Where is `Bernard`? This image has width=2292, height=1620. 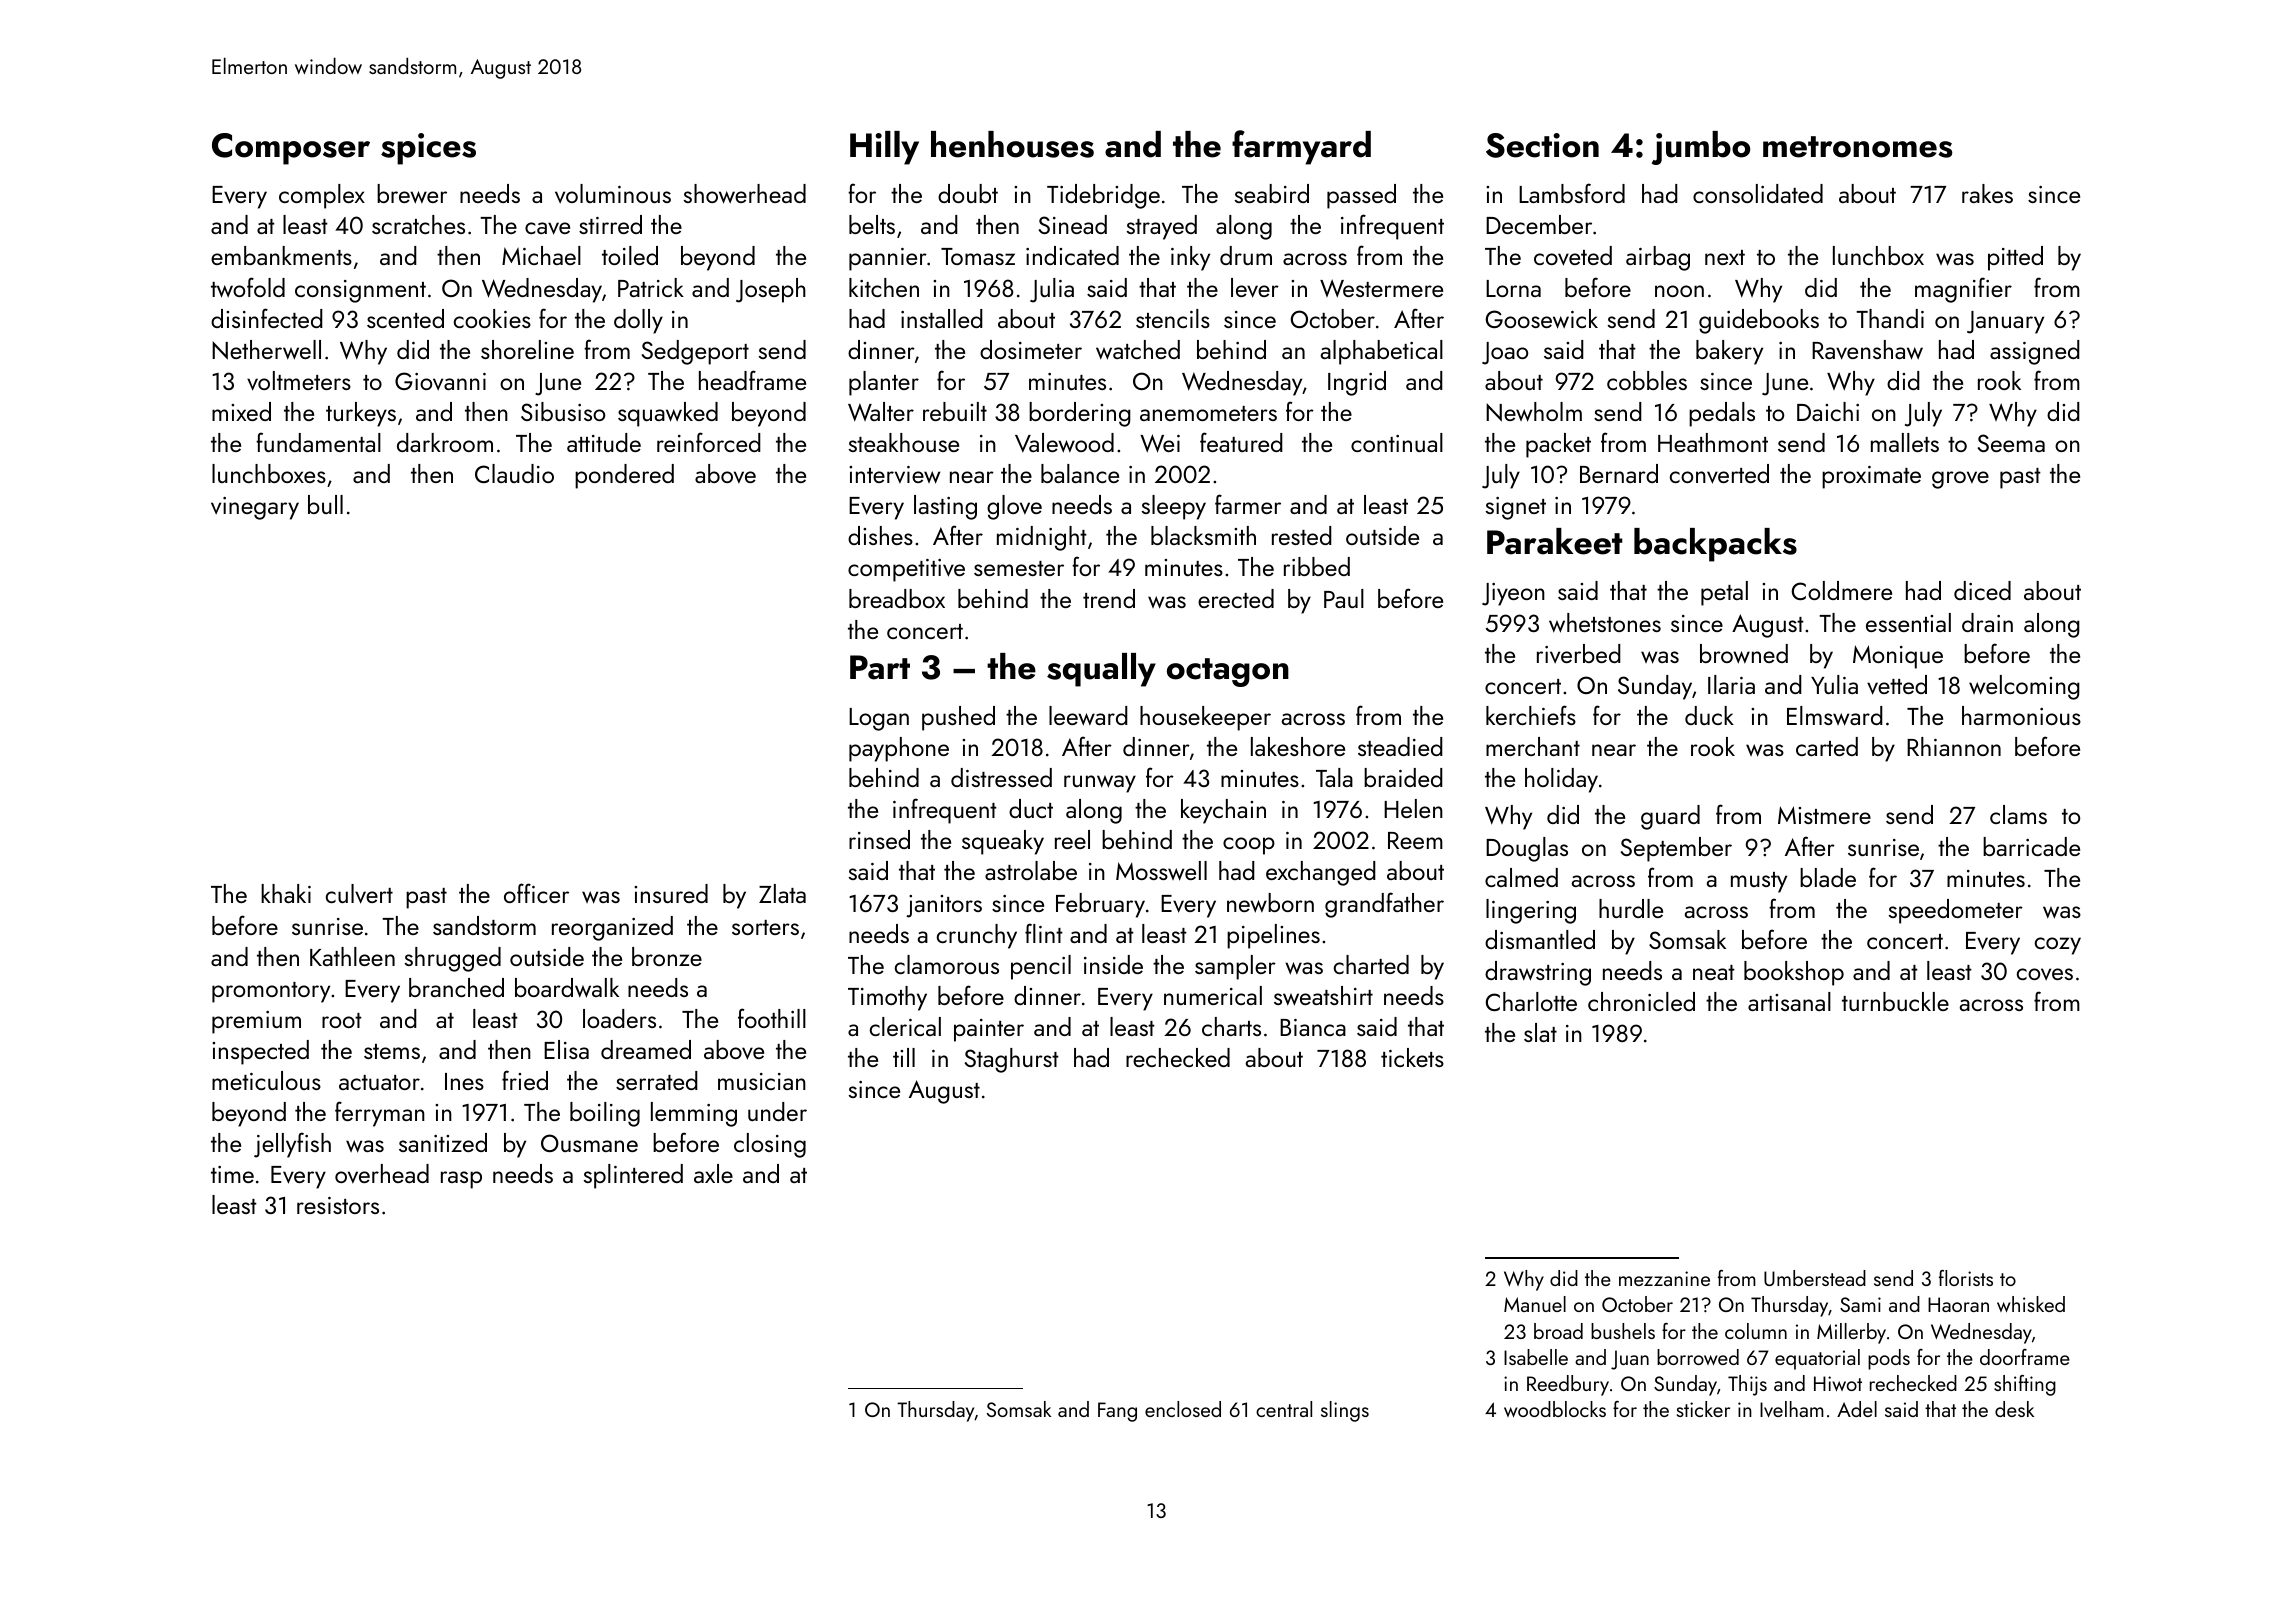
Bernard is located at coordinates (1619, 473).
